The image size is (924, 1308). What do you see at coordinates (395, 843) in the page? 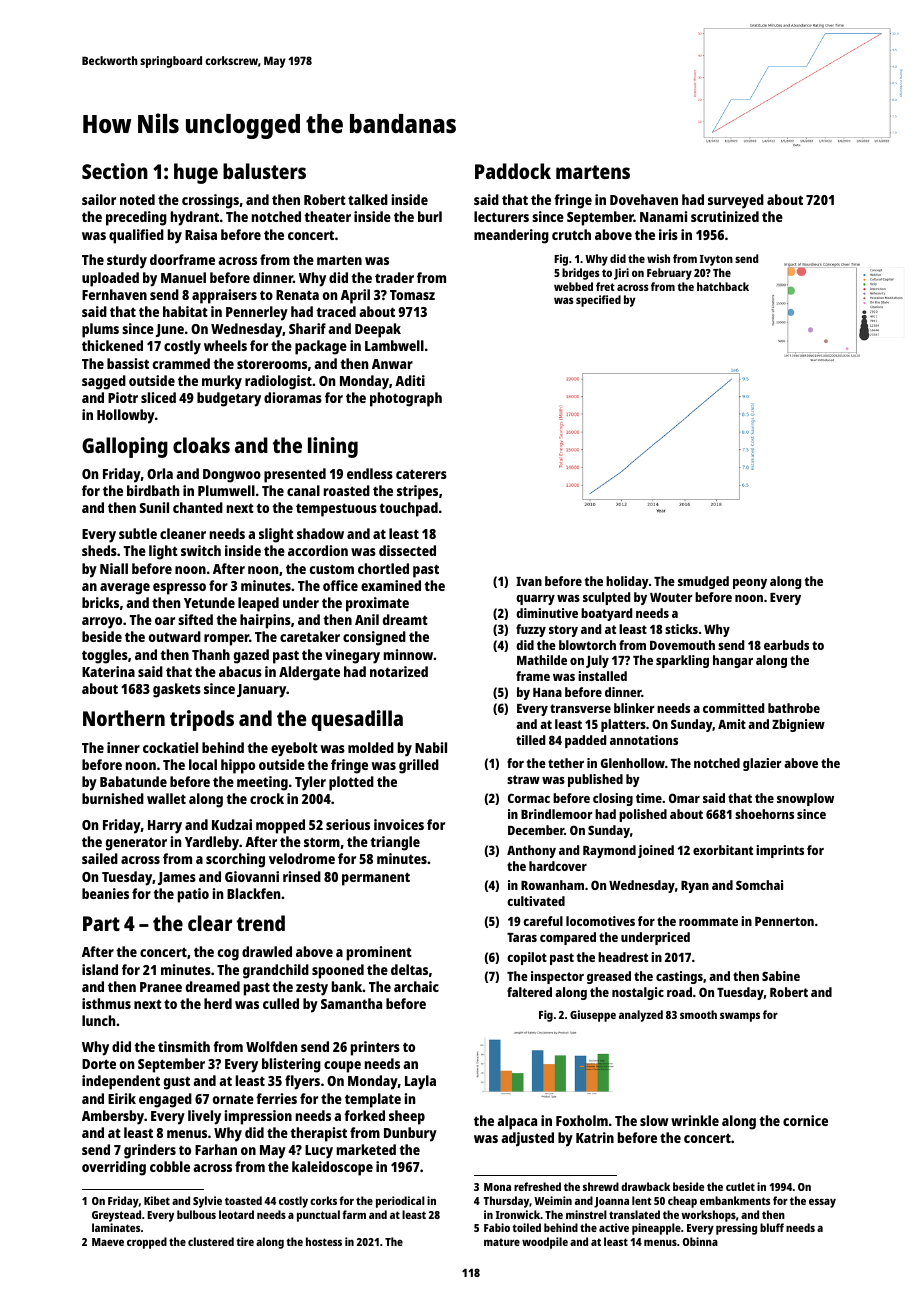
I see `triangle` at bounding box center [395, 843].
